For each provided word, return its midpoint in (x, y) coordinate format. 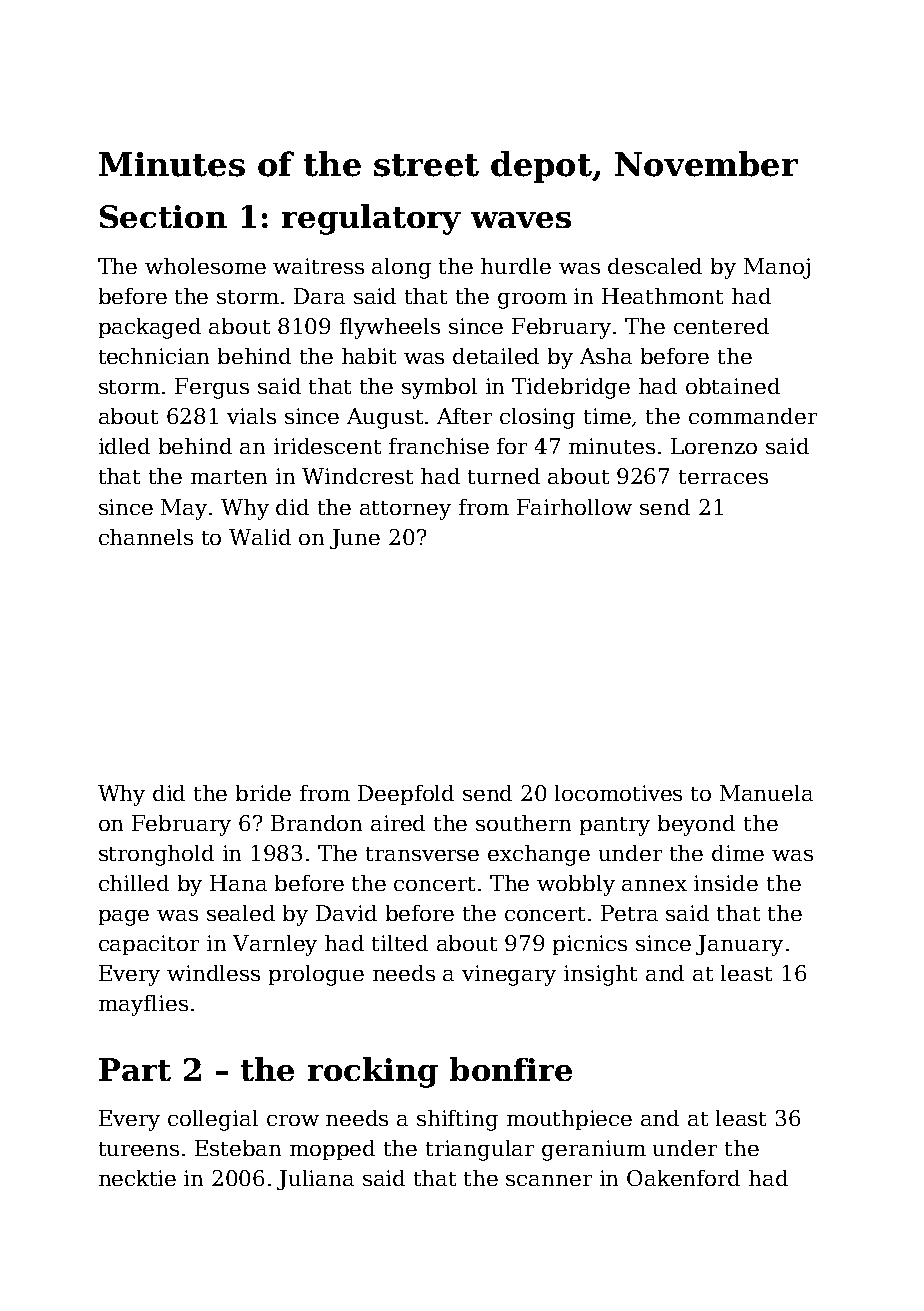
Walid (260, 537)
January (739, 945)
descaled (655, 266)
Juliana (315, 1180)
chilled (134, 883)
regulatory (371, 219)
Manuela (766, 793)
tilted (400, 943)
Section (163, 216)
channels (146, 537)
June (355, 539)
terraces (723, 477)
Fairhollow (574, 507)
